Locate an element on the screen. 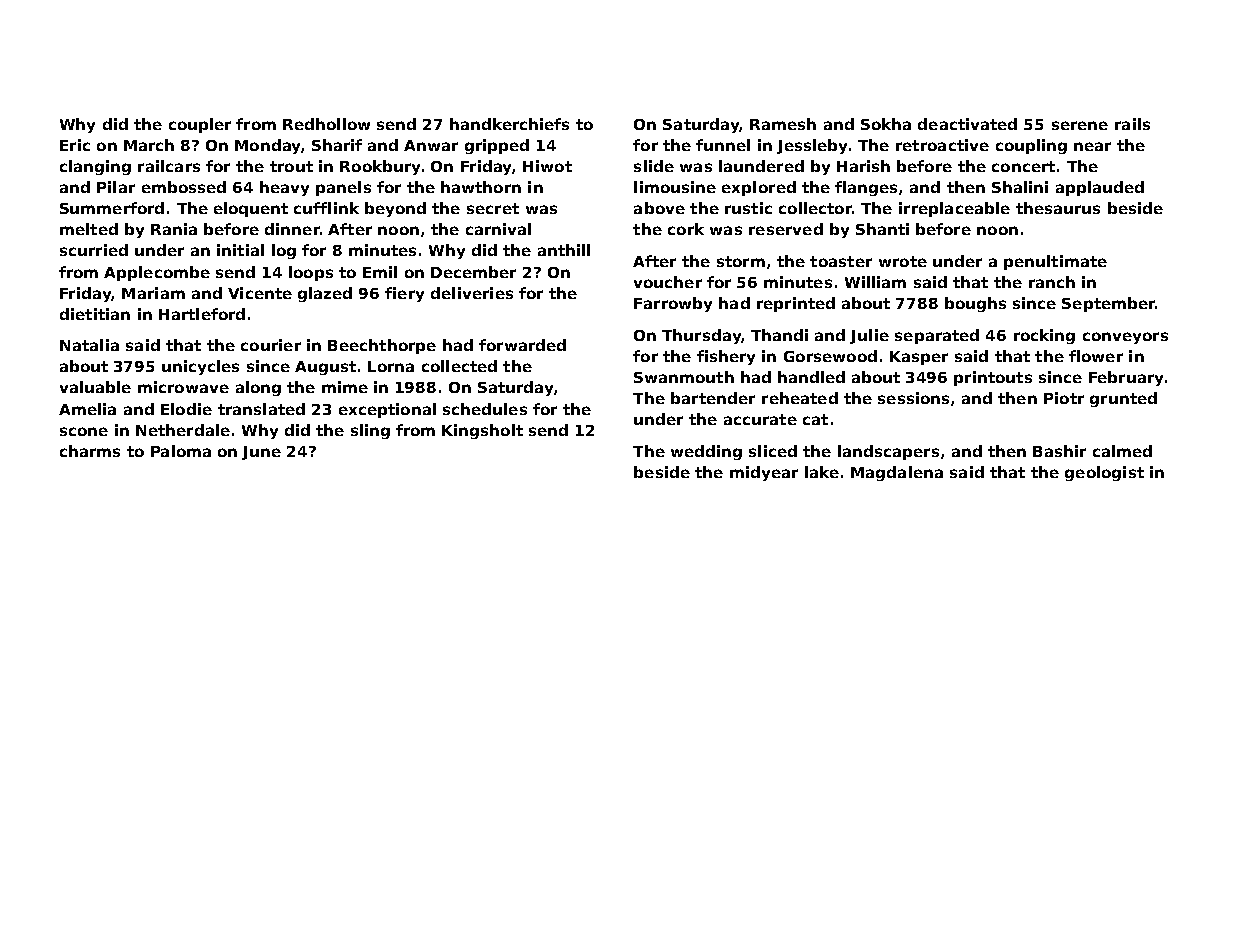 This screenshot has height=952, width=1233. coupler is located at coordinates (200, 125).
